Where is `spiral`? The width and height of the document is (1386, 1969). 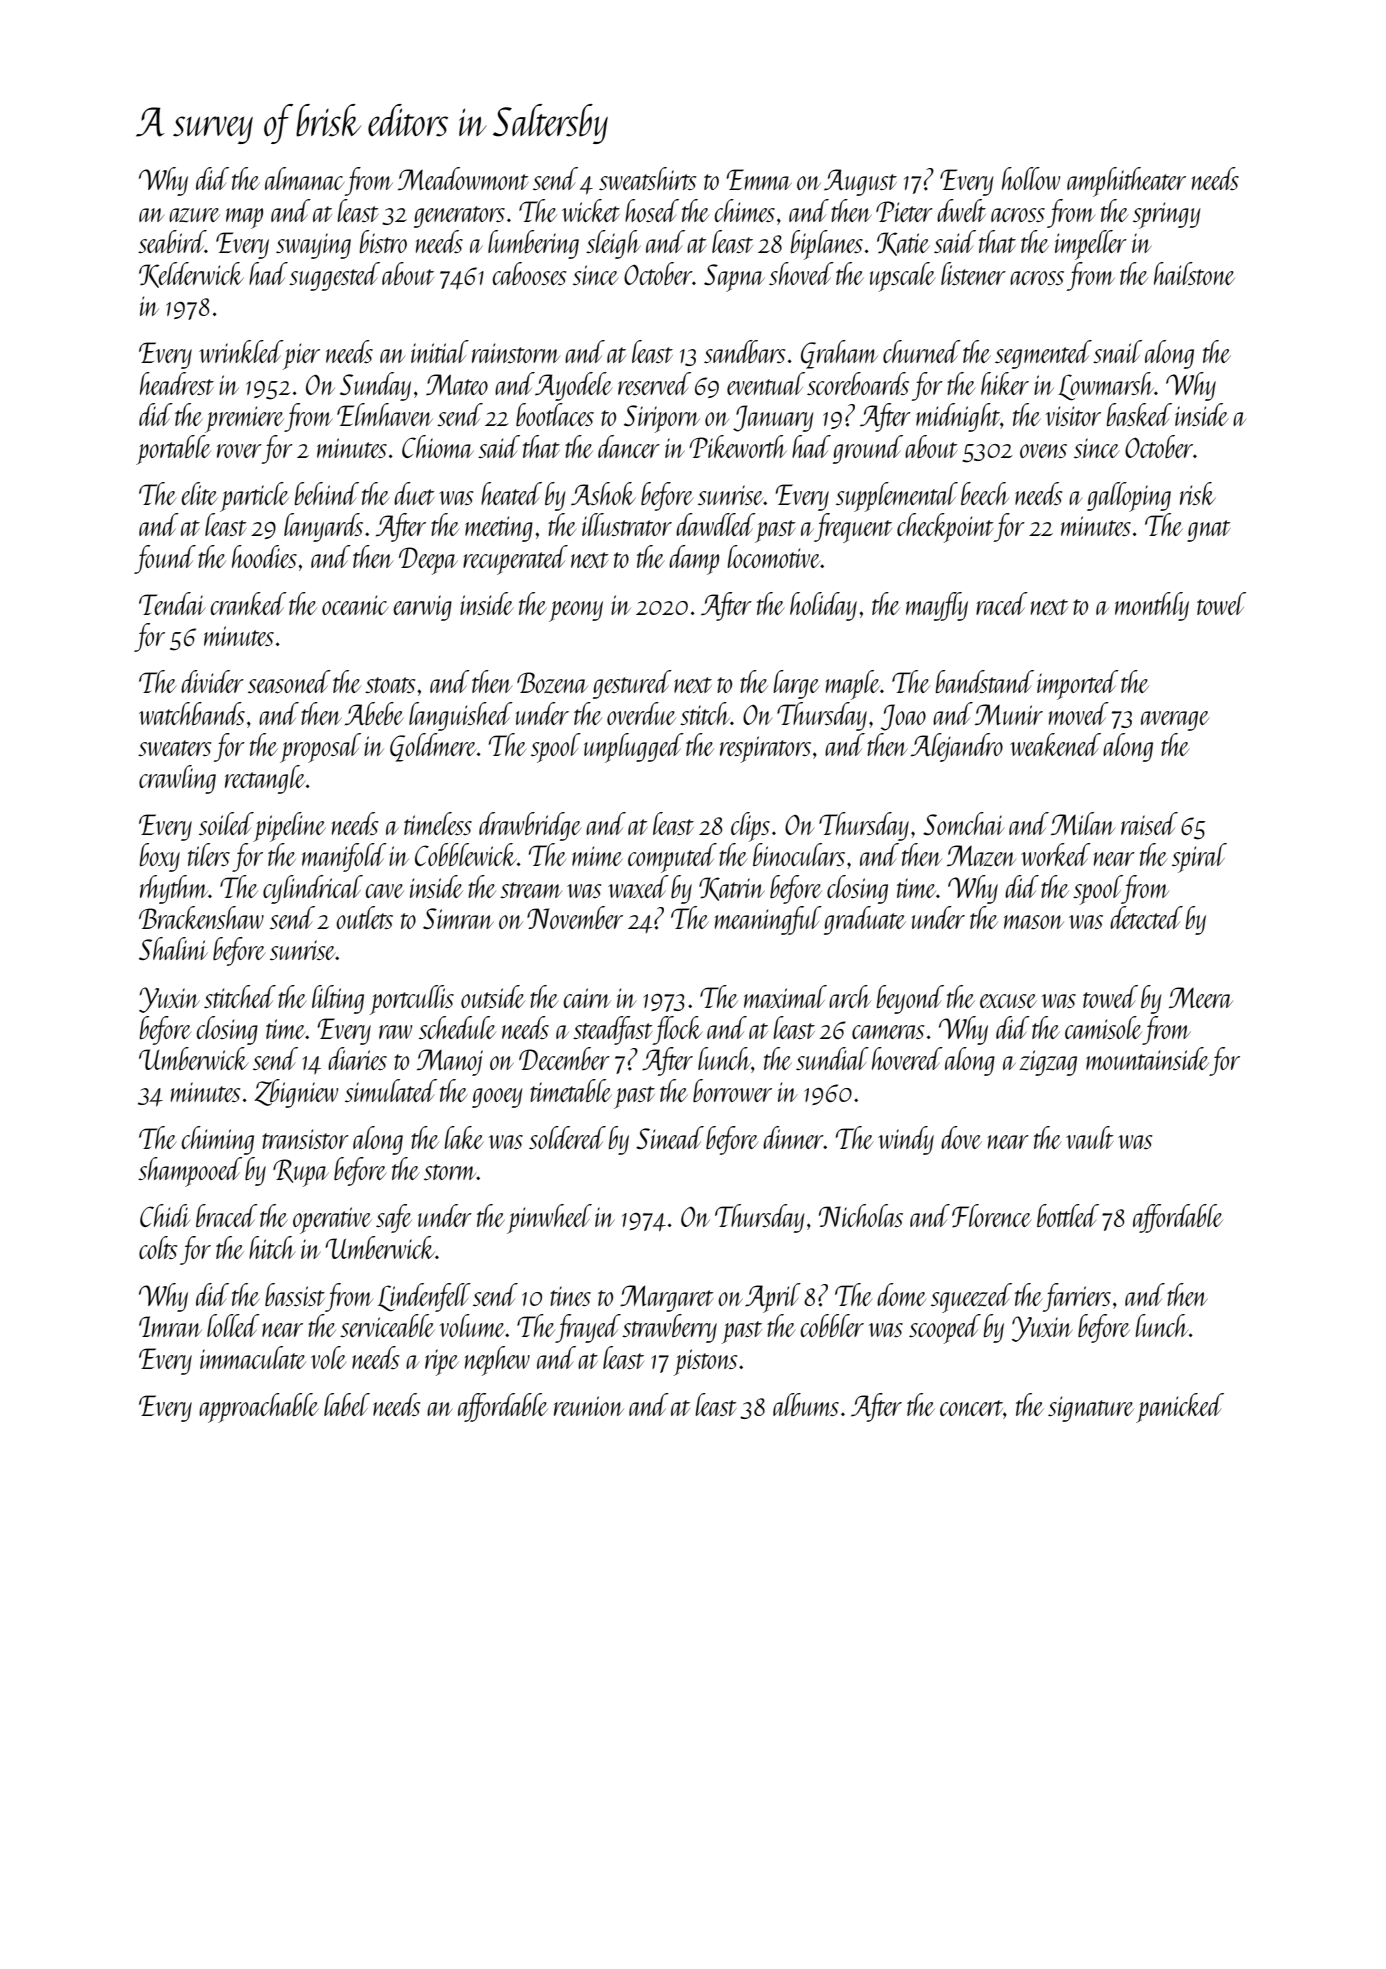
spiral is located at coordinates (1199, 858).
